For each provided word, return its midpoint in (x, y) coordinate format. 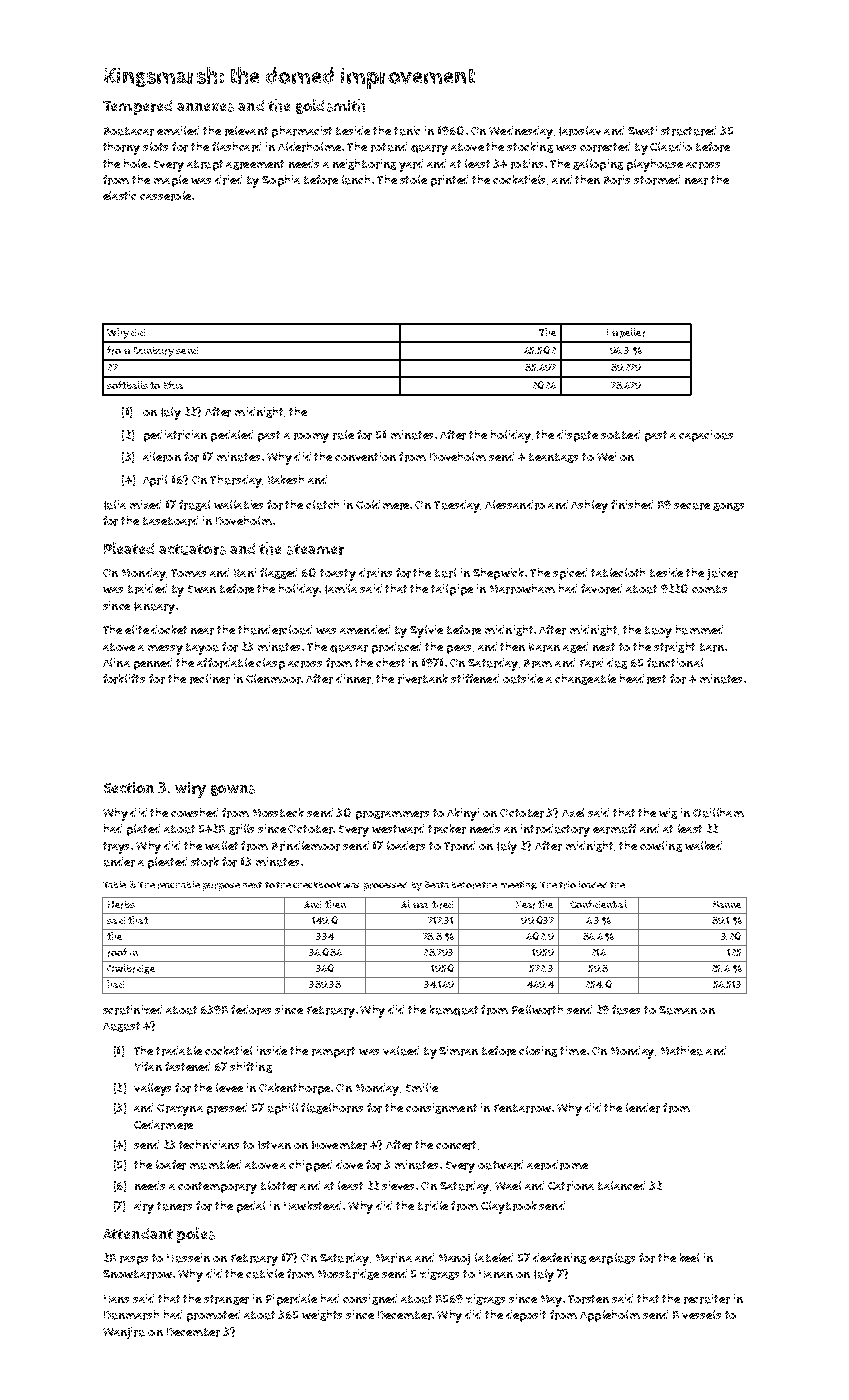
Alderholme (309, 147)
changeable (585, 679)
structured (688, 131)
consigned (370, 1299)
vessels (701, 1314)
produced (396, 648)
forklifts (124, 679)
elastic (119, 195)
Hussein (188, 1258)
